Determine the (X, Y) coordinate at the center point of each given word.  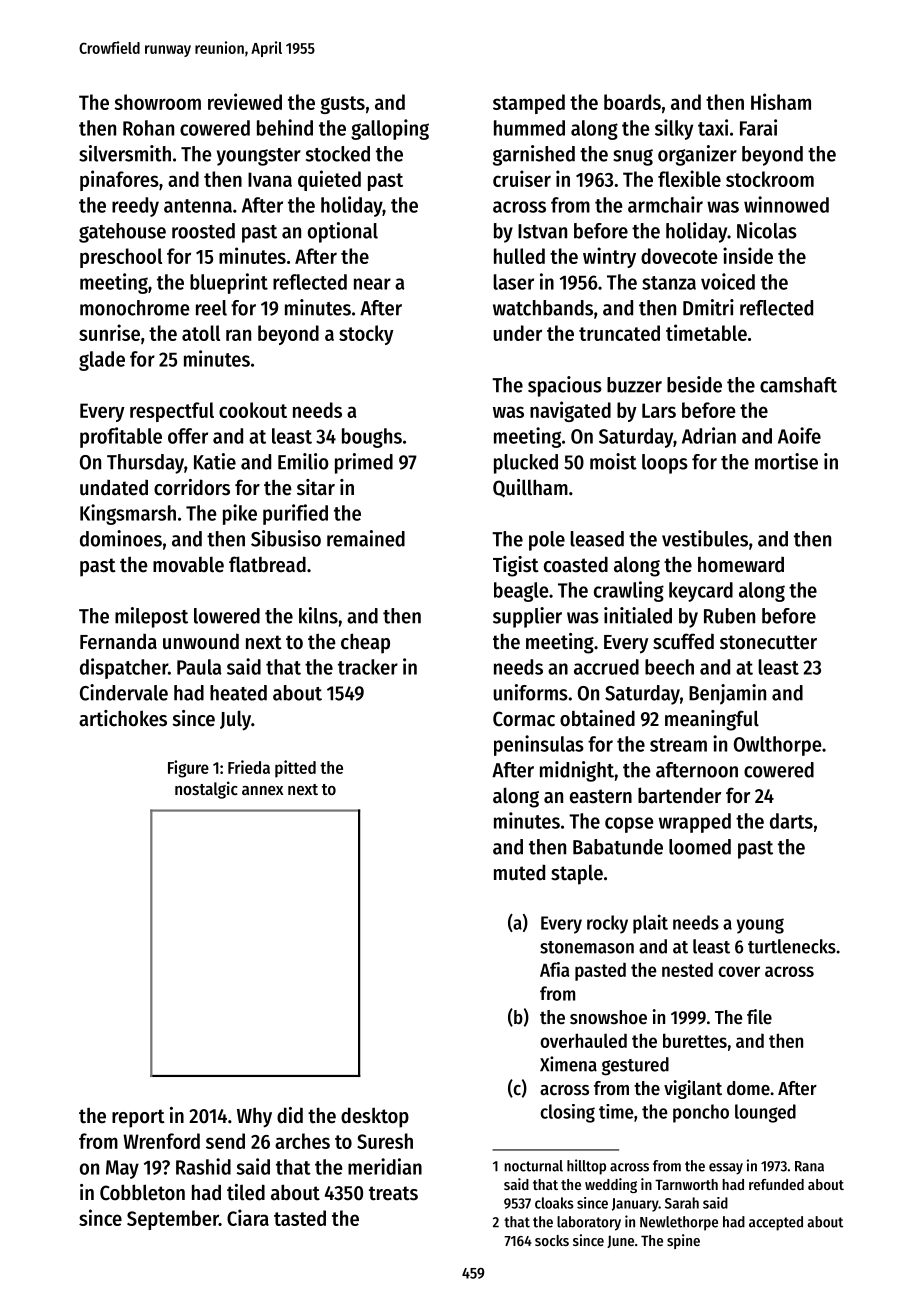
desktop (375, 1117)
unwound (201, 641)
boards (632, 102)
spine (683, 1241)
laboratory (589, 1223)
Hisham (781, 101)
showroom (157, 102)
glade (102, 361)
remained (366, 538)
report (138, 1118)
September (173, 1220)
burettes (695, 1040)
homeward (741, 565)
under (518, 333)
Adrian (709, 435)
